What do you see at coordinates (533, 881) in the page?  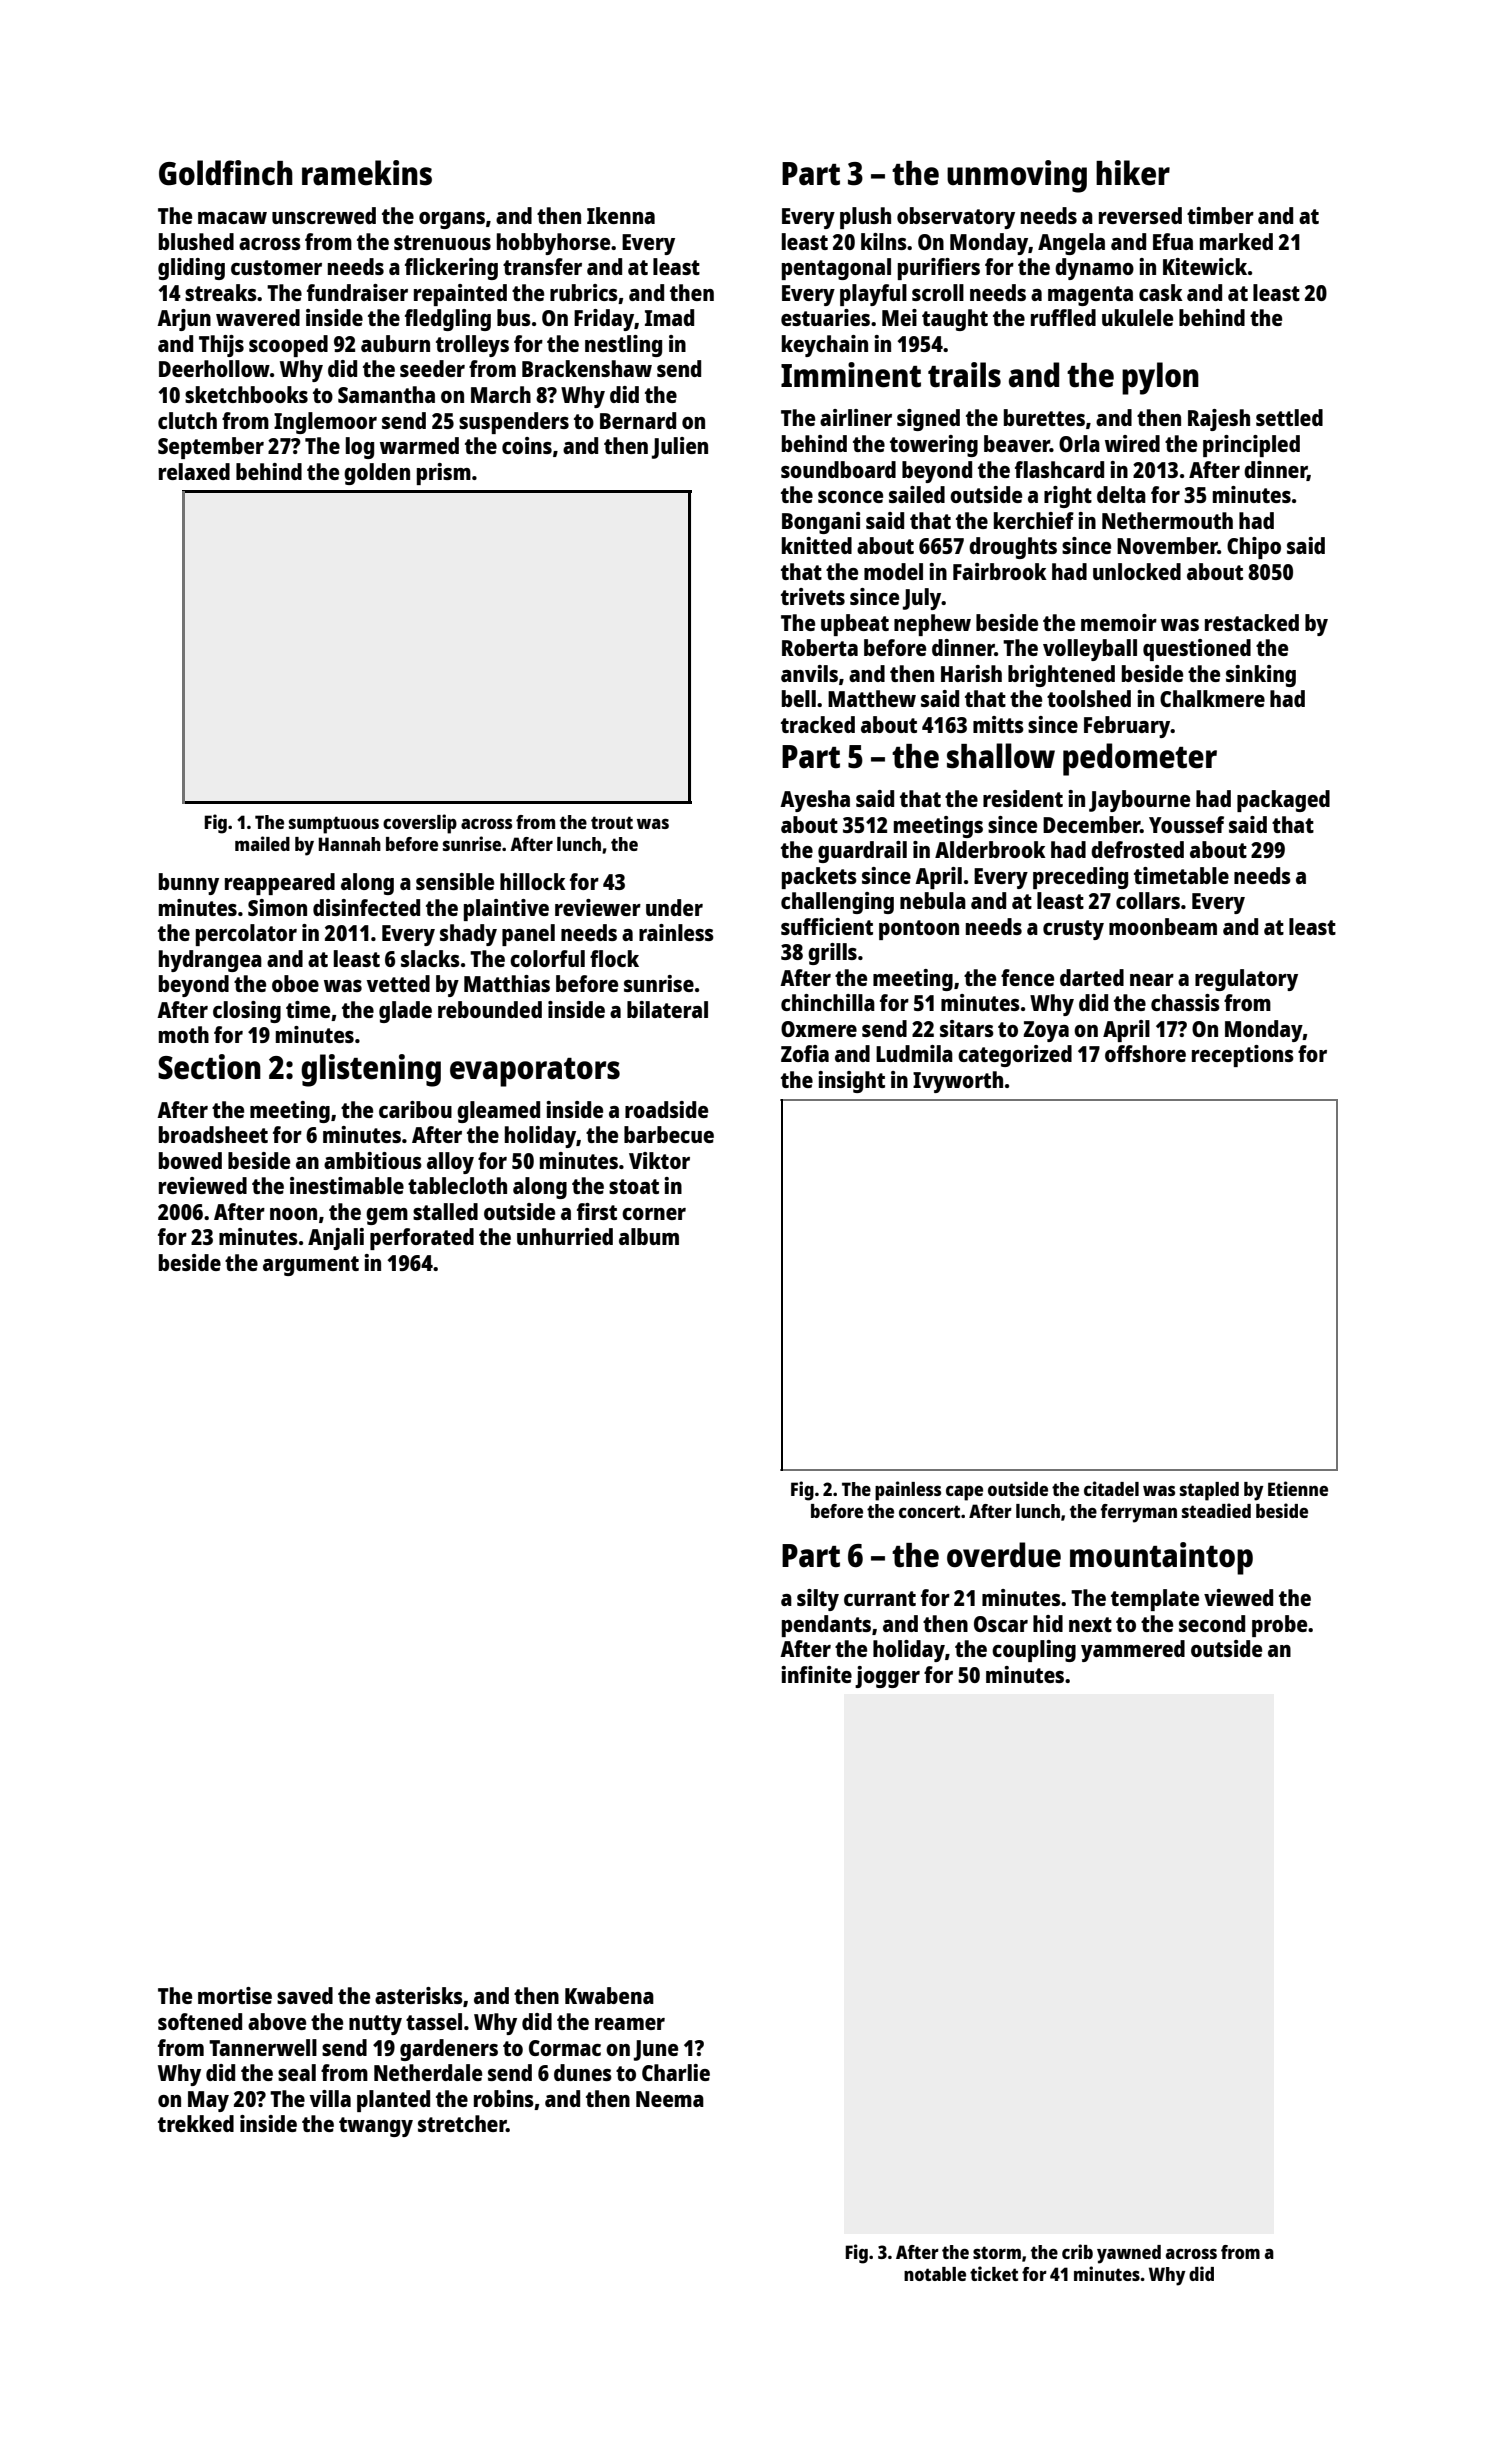 I see `hillock` at bounding box center [533, 881].
